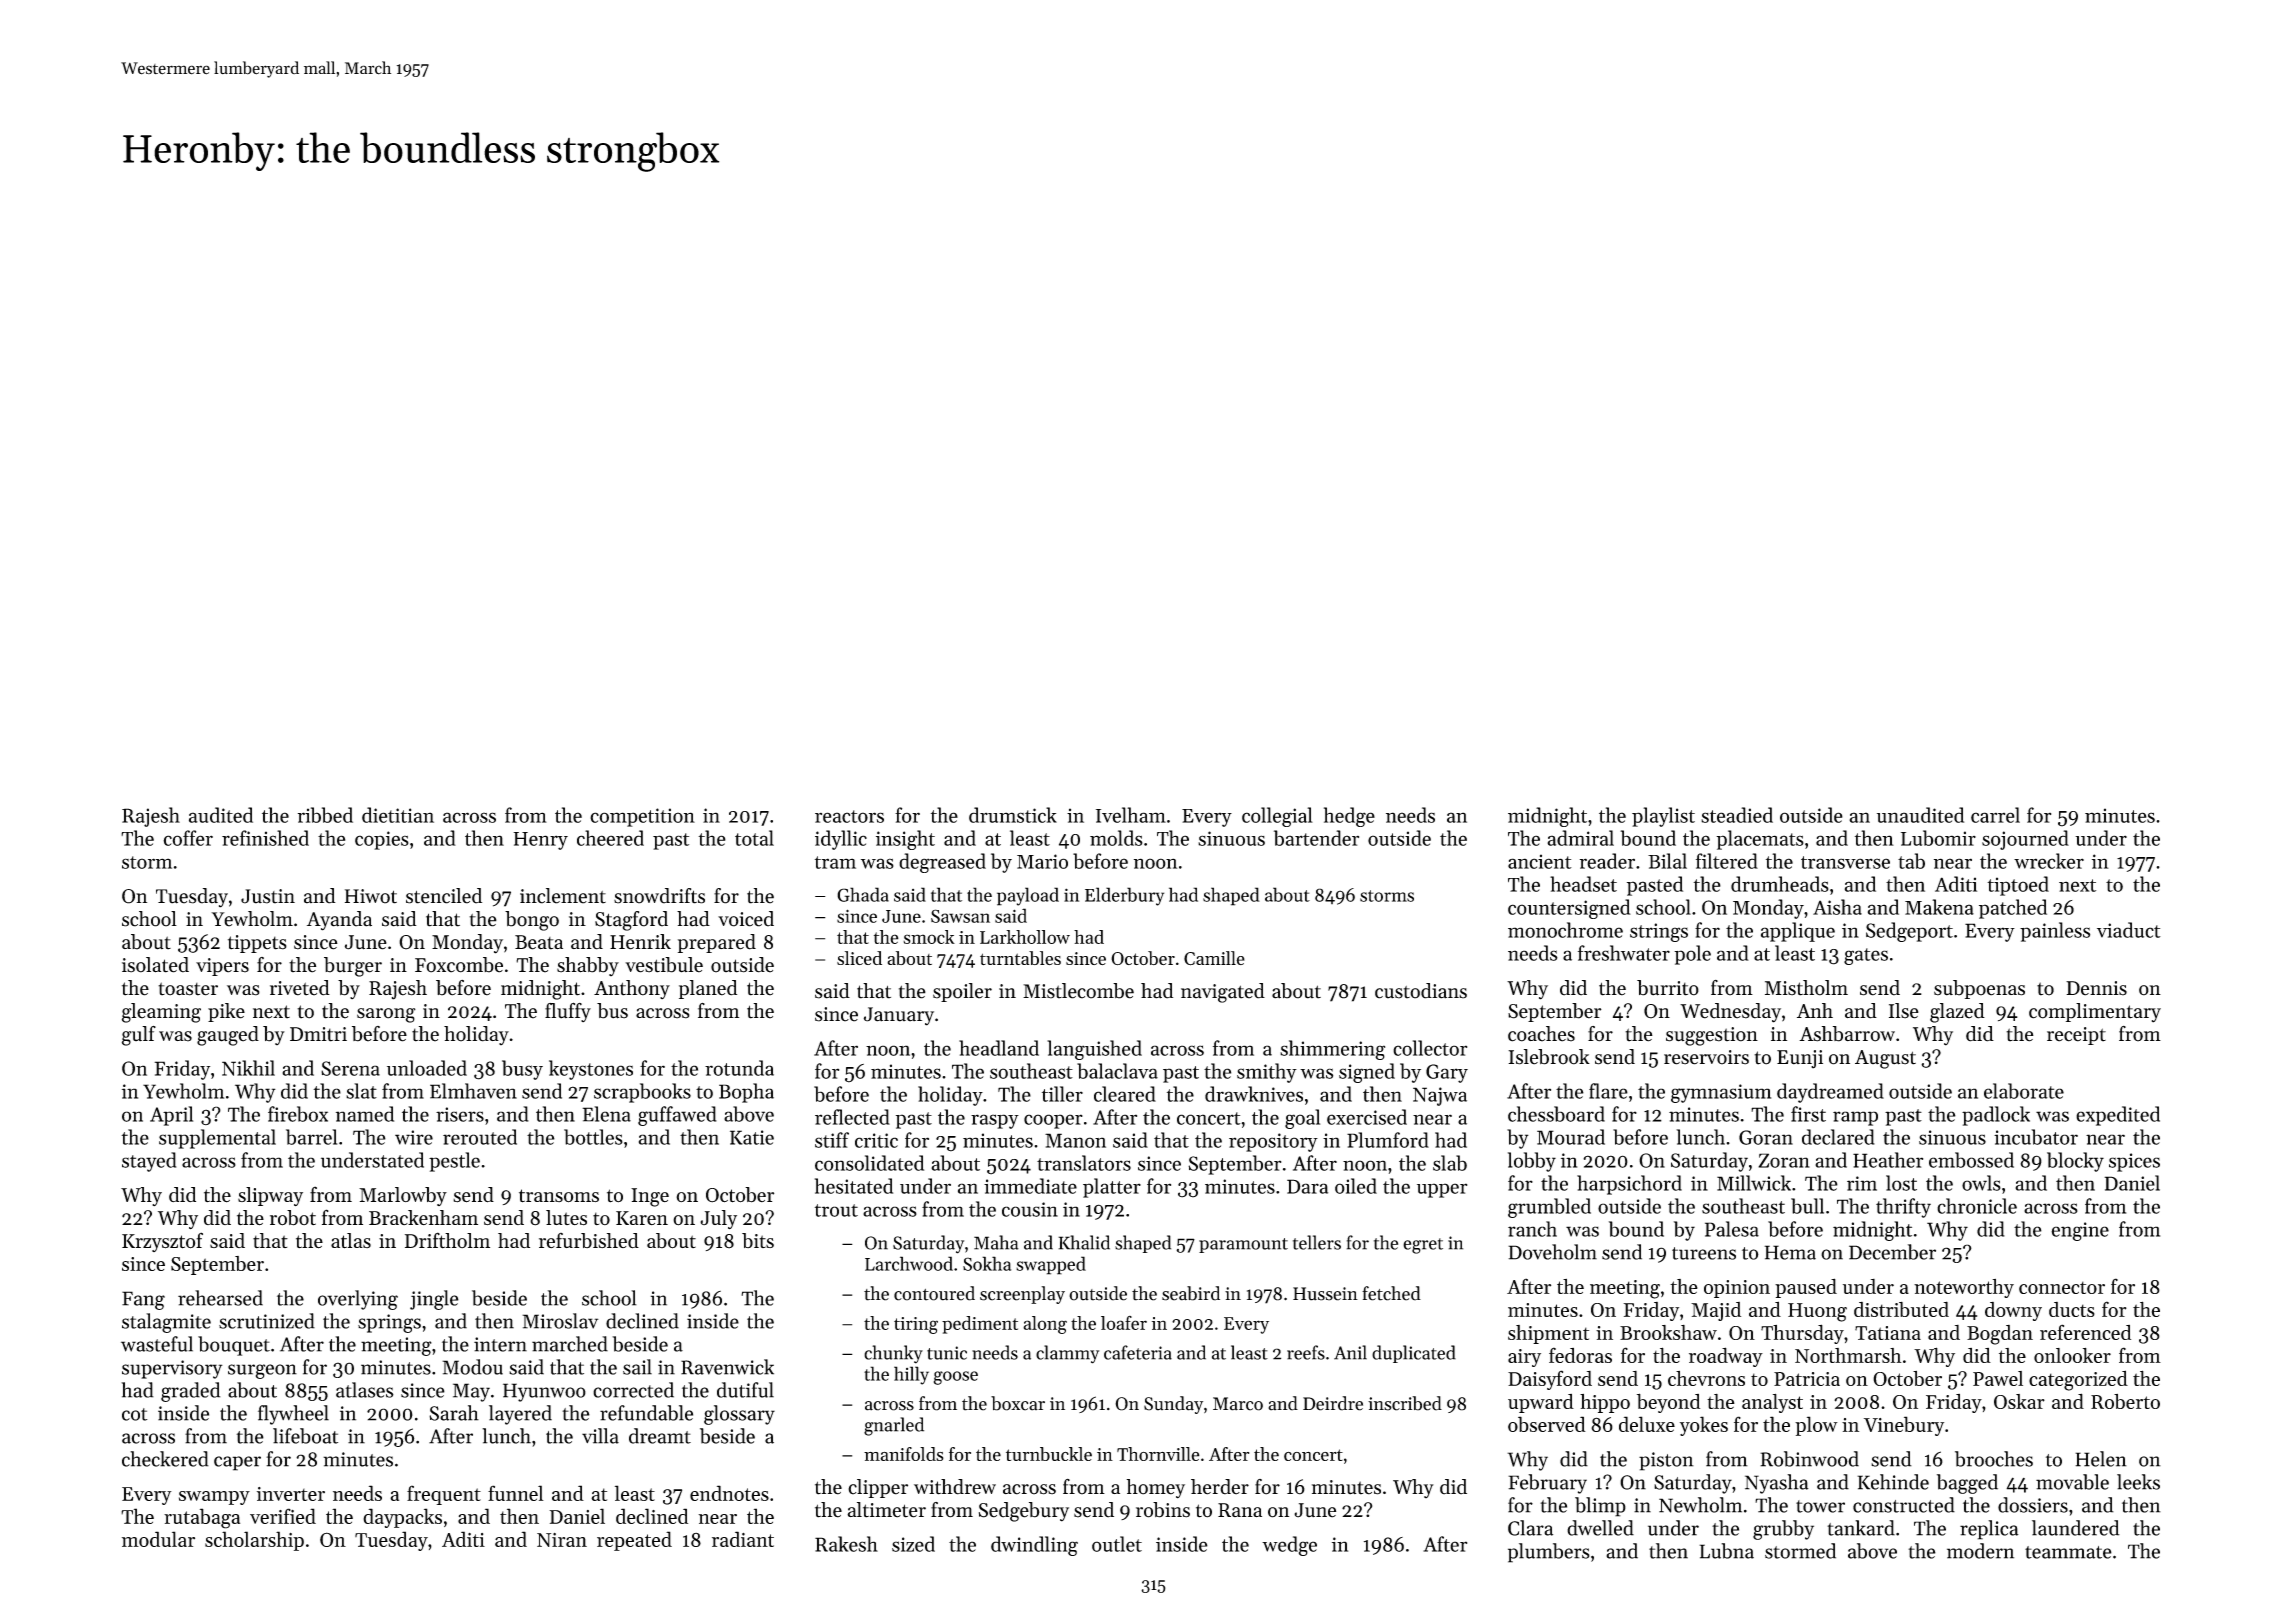 The height and width of the screenshot is (1614, 2282). I want to click on April, so click(171, 1116).
